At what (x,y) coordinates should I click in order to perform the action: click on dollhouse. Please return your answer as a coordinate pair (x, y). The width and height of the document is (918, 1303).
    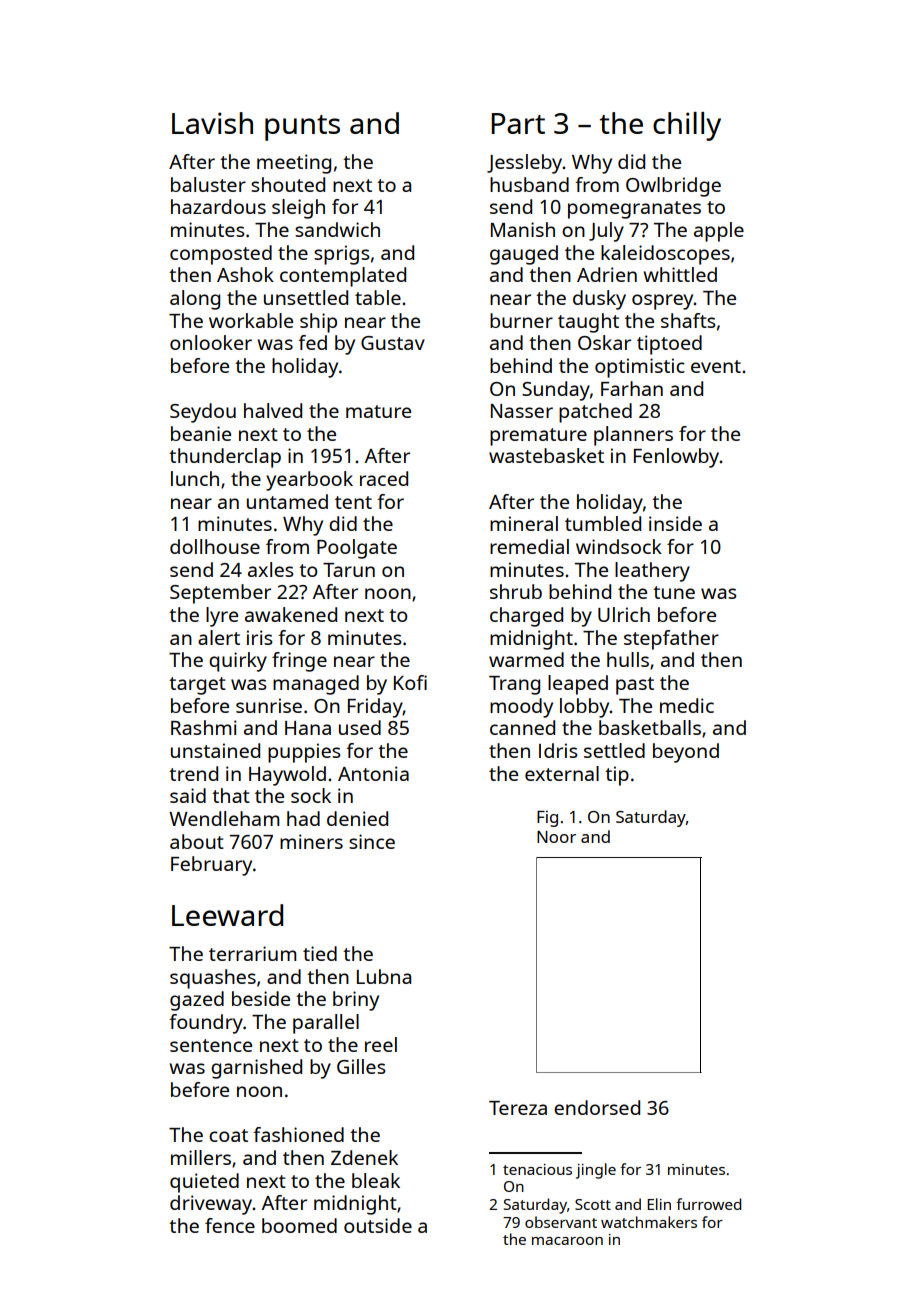
    Looking at the image, I should click on (215, 546).
